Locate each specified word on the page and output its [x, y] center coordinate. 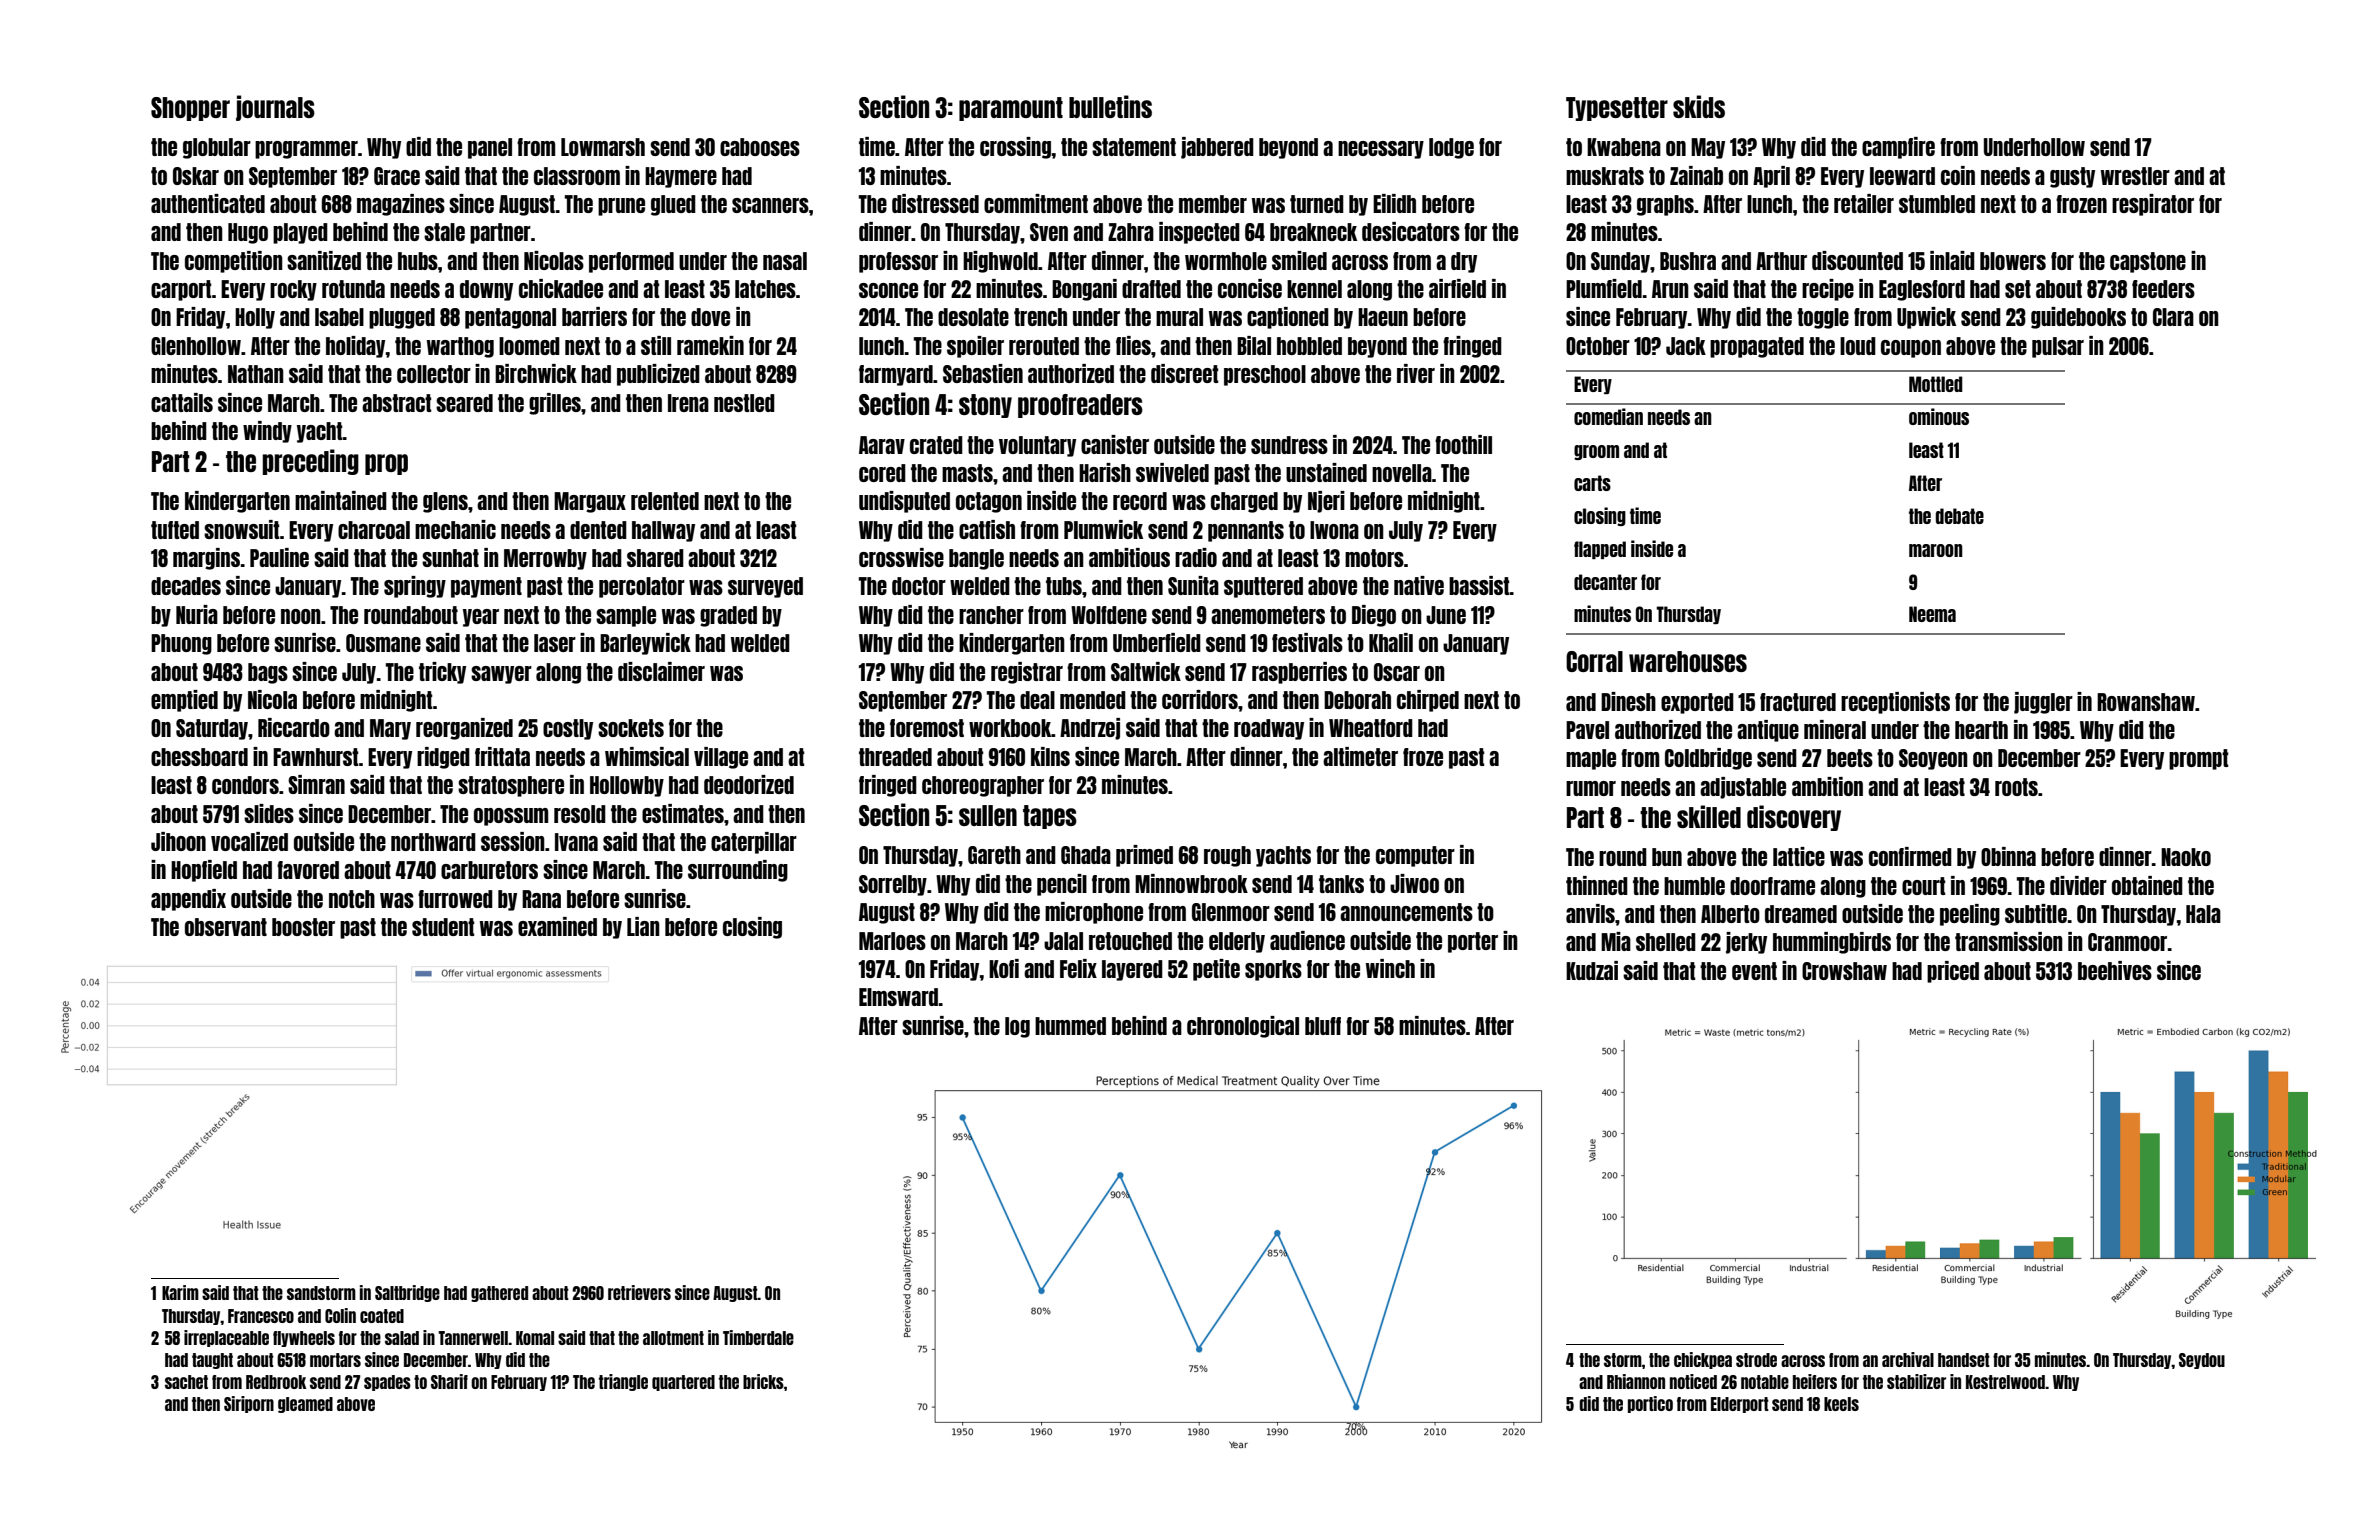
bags [268, 673]
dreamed [1801, 914]
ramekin [710, 345]
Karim [180, 1292]
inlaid [1952, 260]
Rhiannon [1636, 1381]
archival [1908, 1359]
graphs [1665, 205]
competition [234, 262]
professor [898, 262]
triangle [623, 1382]
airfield [1457, 288]
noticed [1693, 1381]
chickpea [1703, 1360]
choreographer [983, 786]
